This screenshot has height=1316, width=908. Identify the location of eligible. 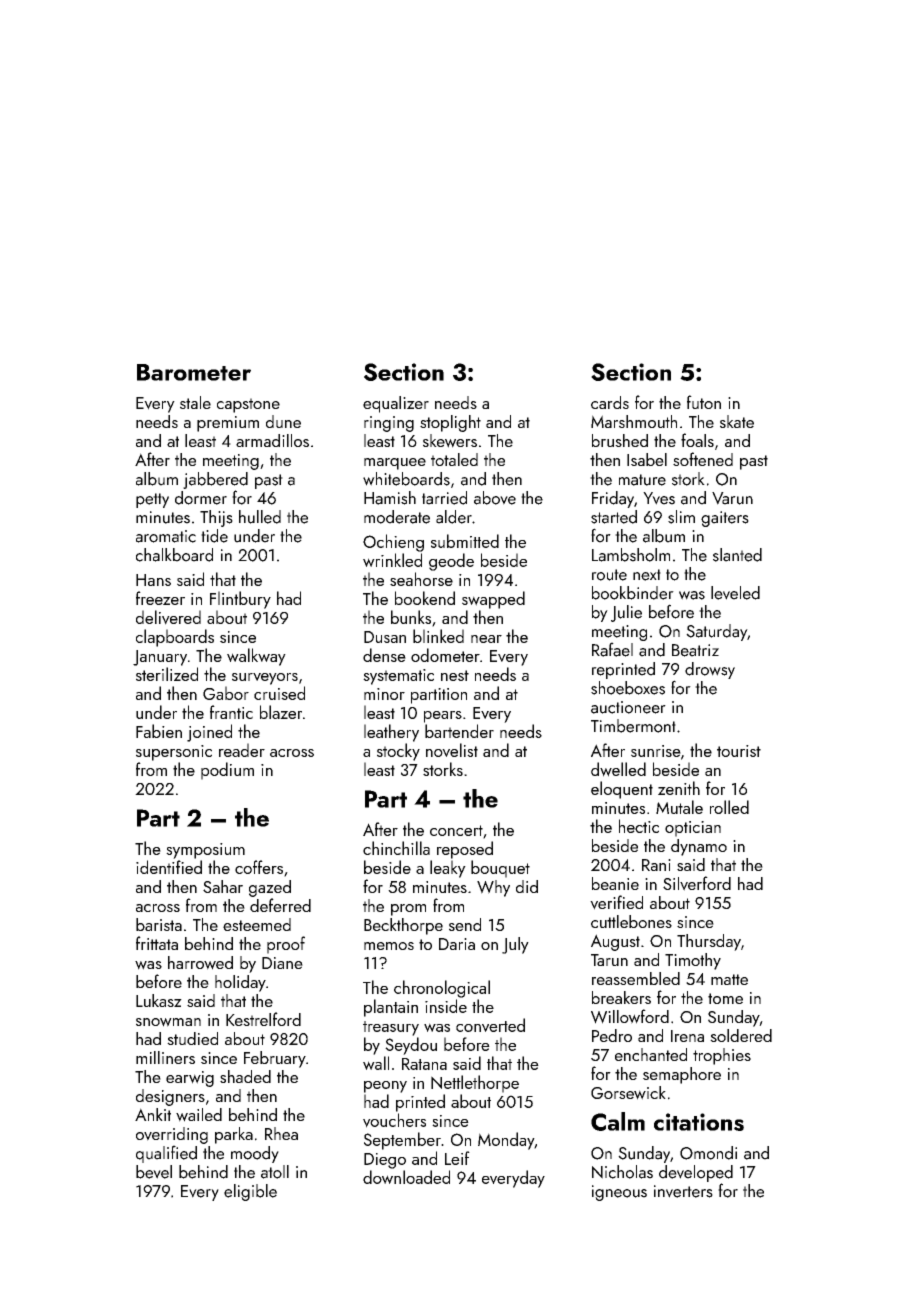
(250, 1192).
